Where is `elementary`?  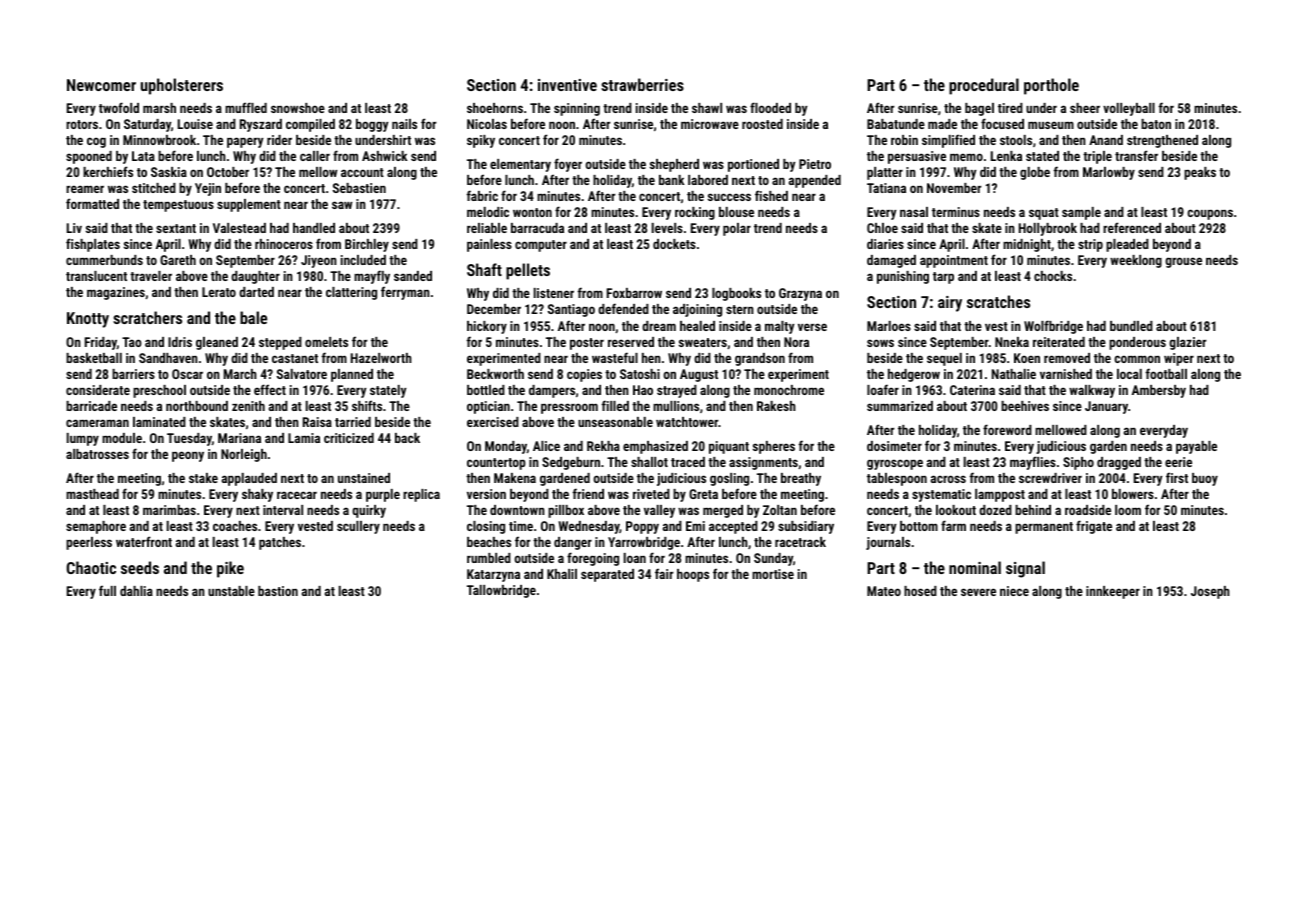 elementary is located at coordinates (520, 165).
